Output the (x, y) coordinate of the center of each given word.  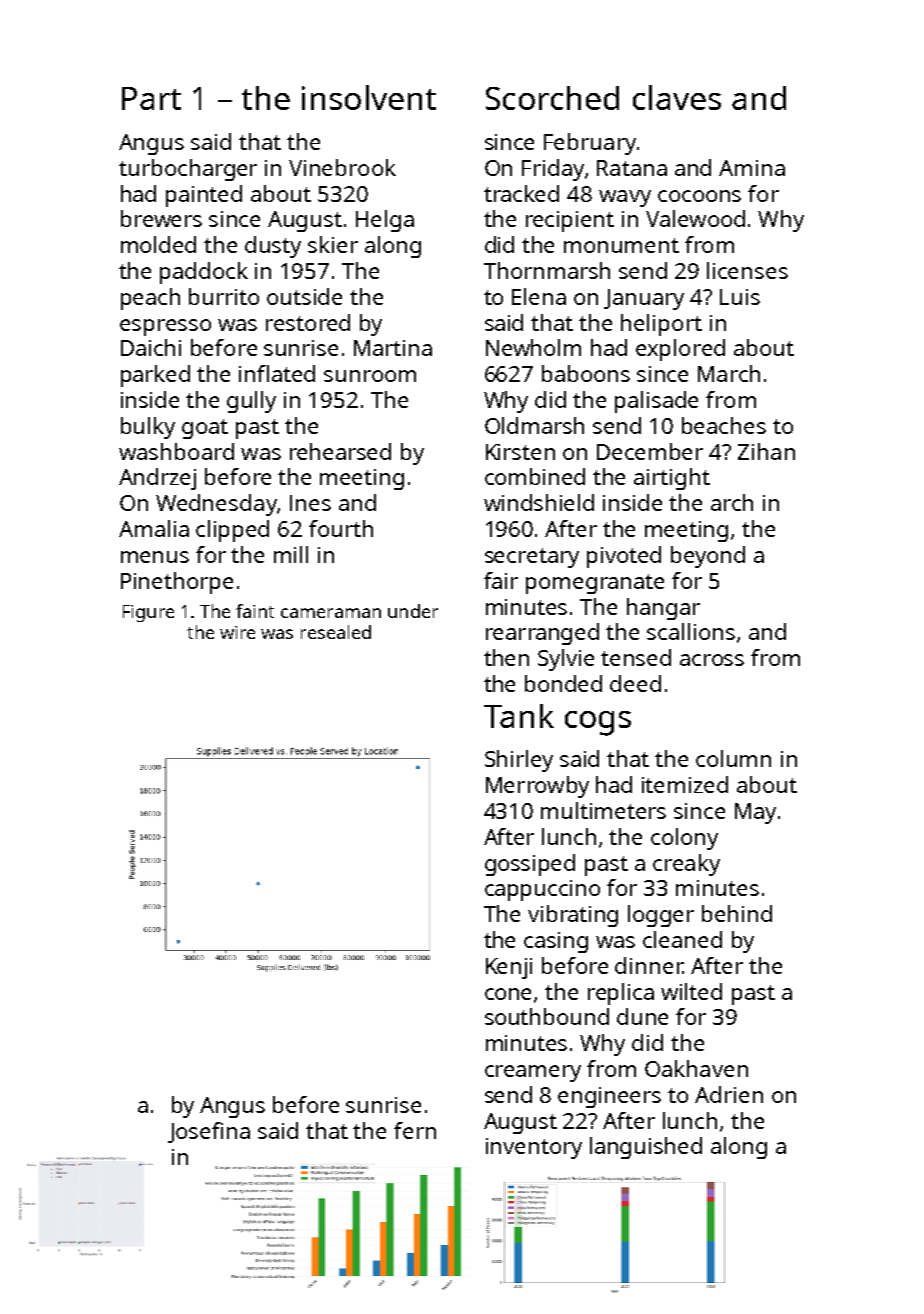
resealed (336, 632)
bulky (148, 428)
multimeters (603, 810)
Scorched (552, 98)
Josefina (209, 1132)
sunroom (370, 376)
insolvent (369, 97)
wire (237, 632)
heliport (661, 325)
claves (677, 97)
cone (508, 994)
